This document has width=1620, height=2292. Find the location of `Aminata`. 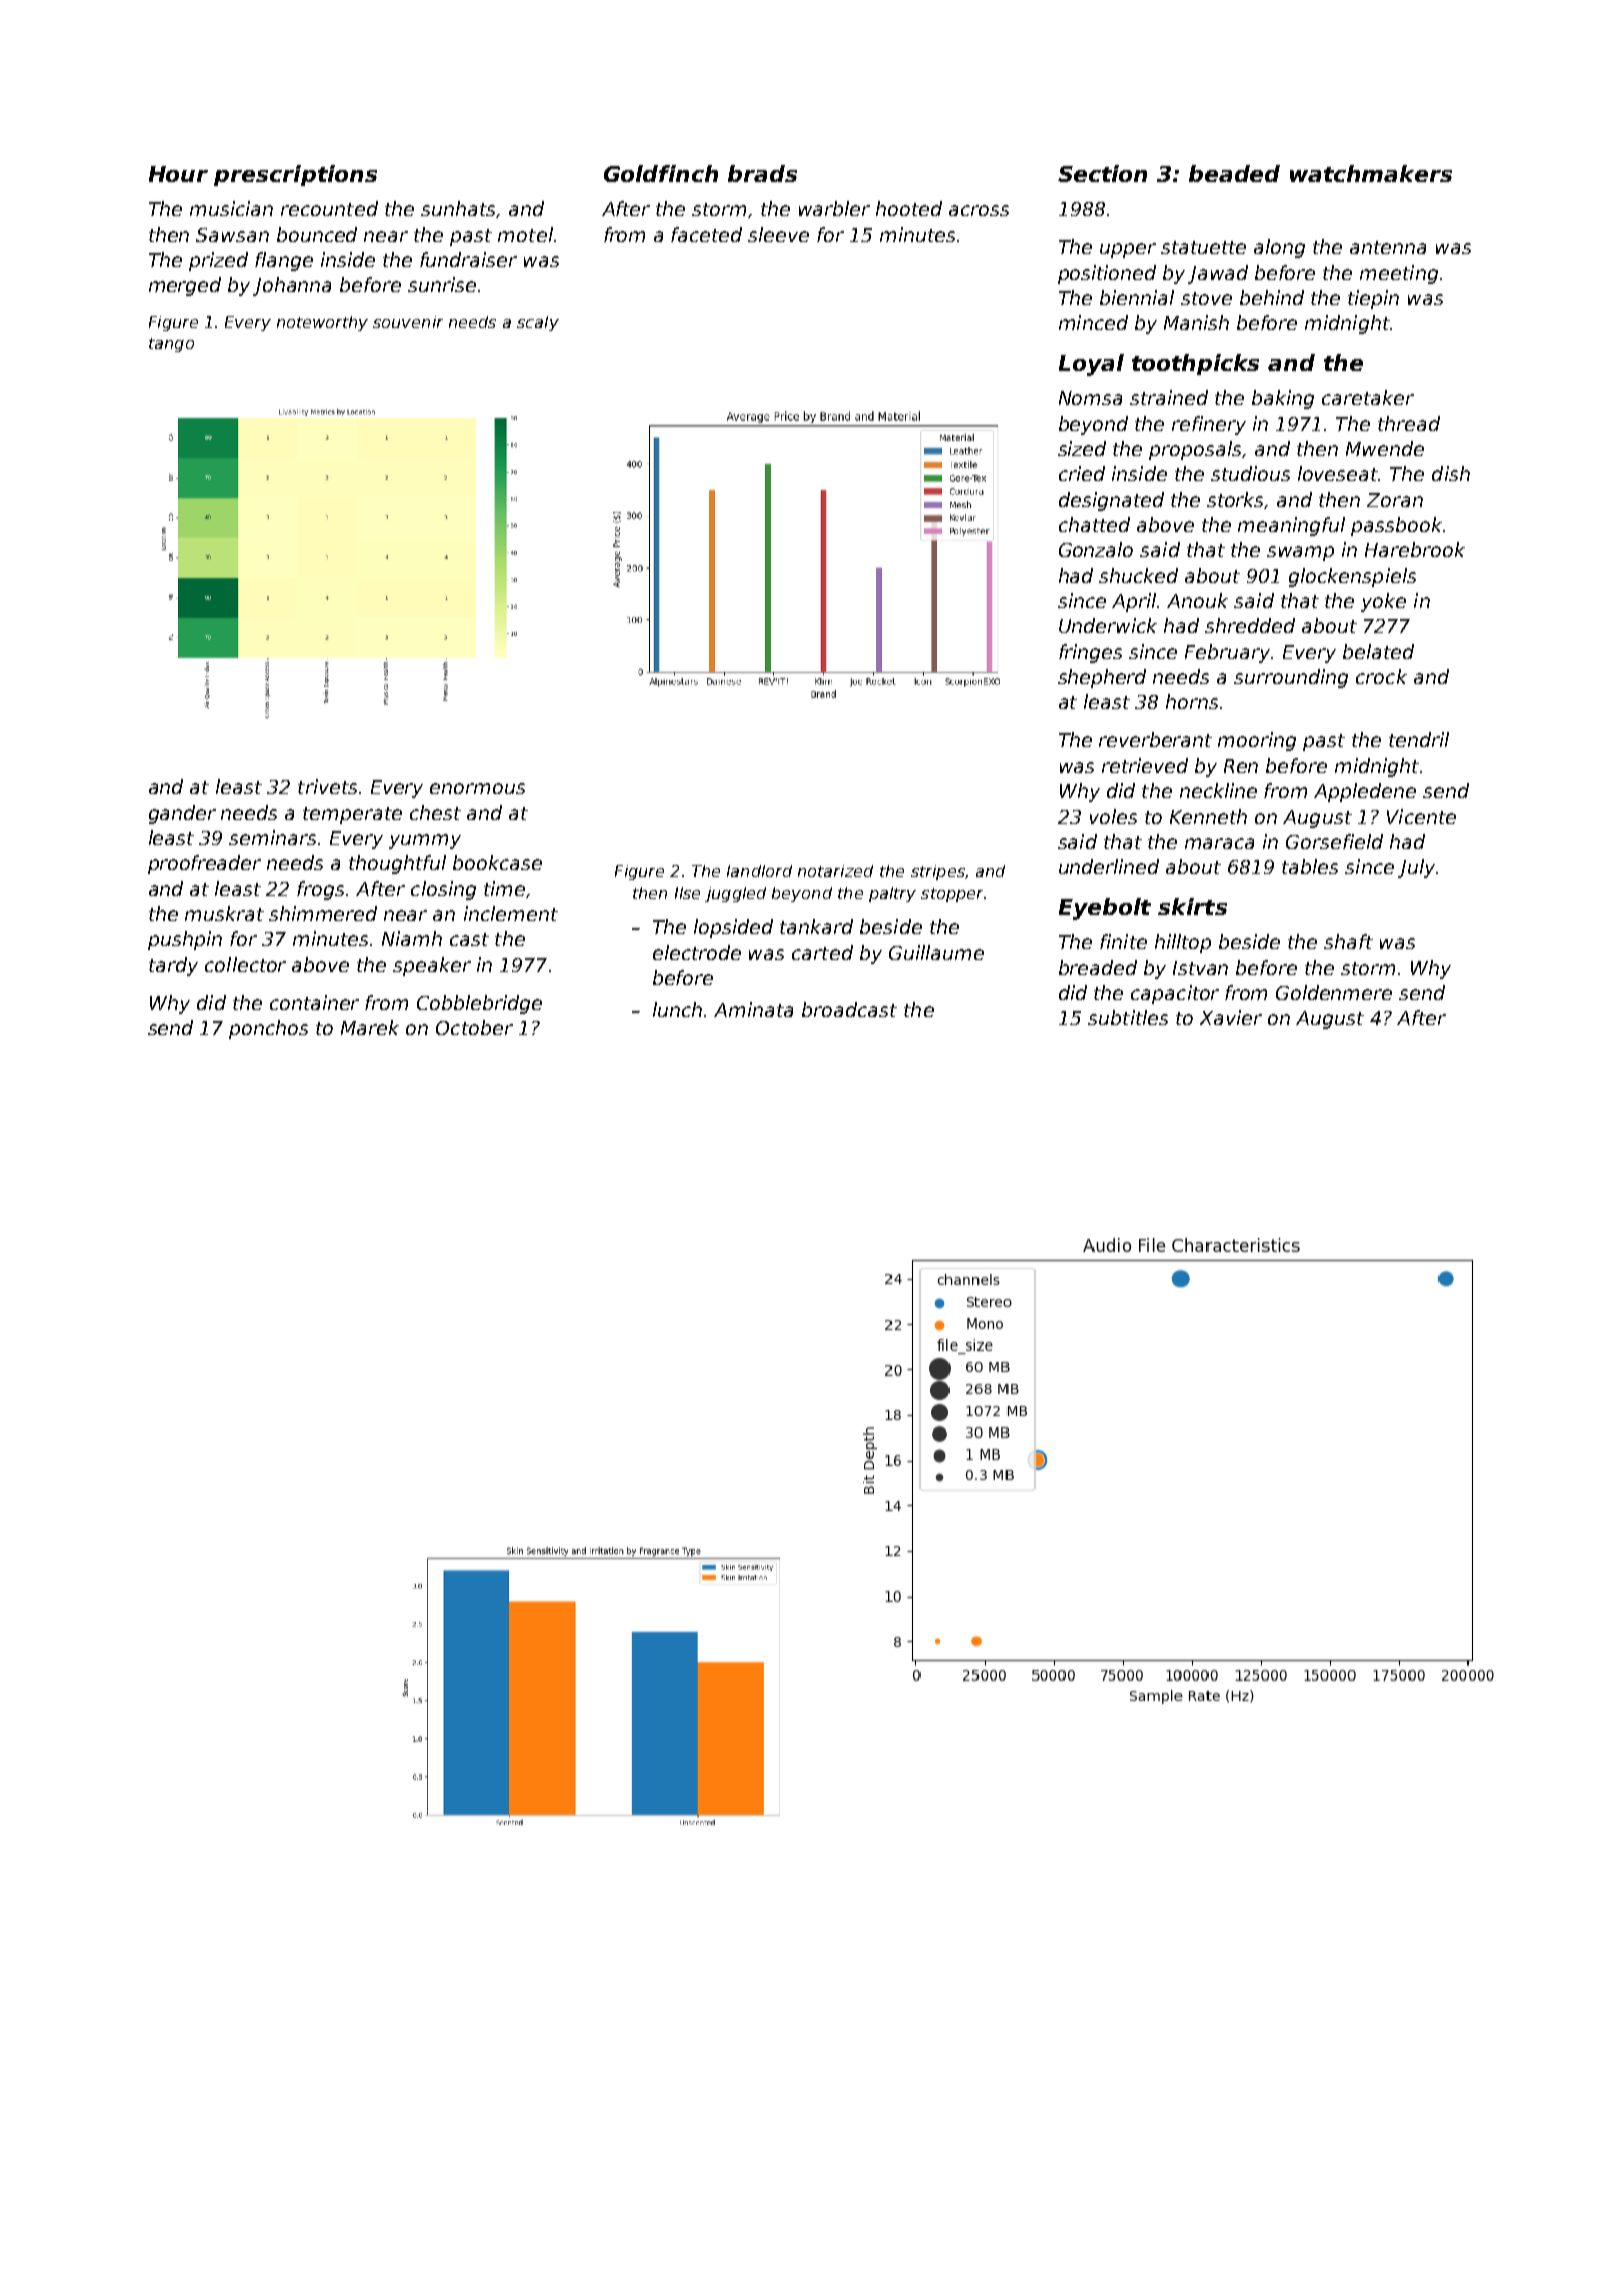

Aminata is located at coordinates (753, 1009).
